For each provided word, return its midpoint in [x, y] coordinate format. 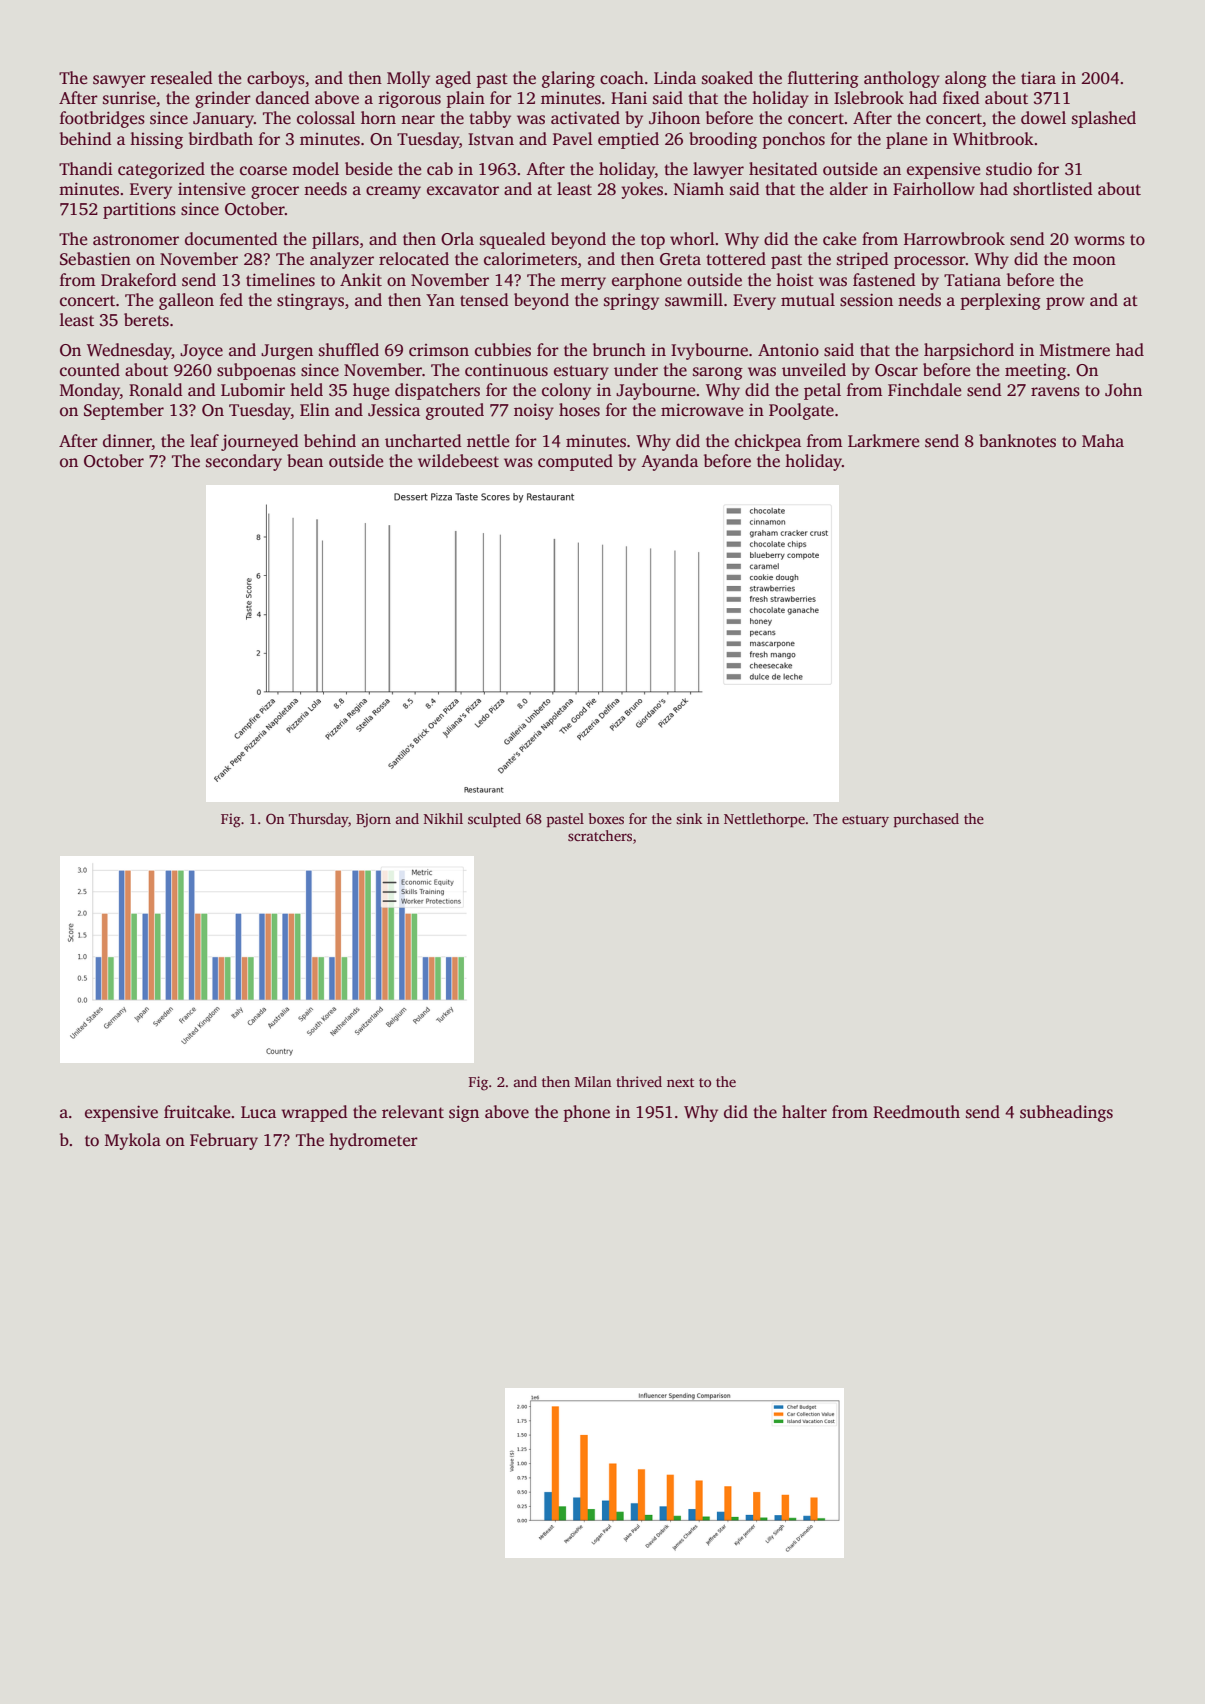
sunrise [129, 98]
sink [689, 818]
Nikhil [443, 818]
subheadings [1066, 1113]
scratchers [600, 835]
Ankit [361, 279]
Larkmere [883, 441]
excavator [463, 190]
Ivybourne [709, 351]
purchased [926, 820]
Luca [258, 1112]
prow [1065, 303]
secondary [244, 462]
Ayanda [669, 462]
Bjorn [373, 820]
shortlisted [1053, 189]
